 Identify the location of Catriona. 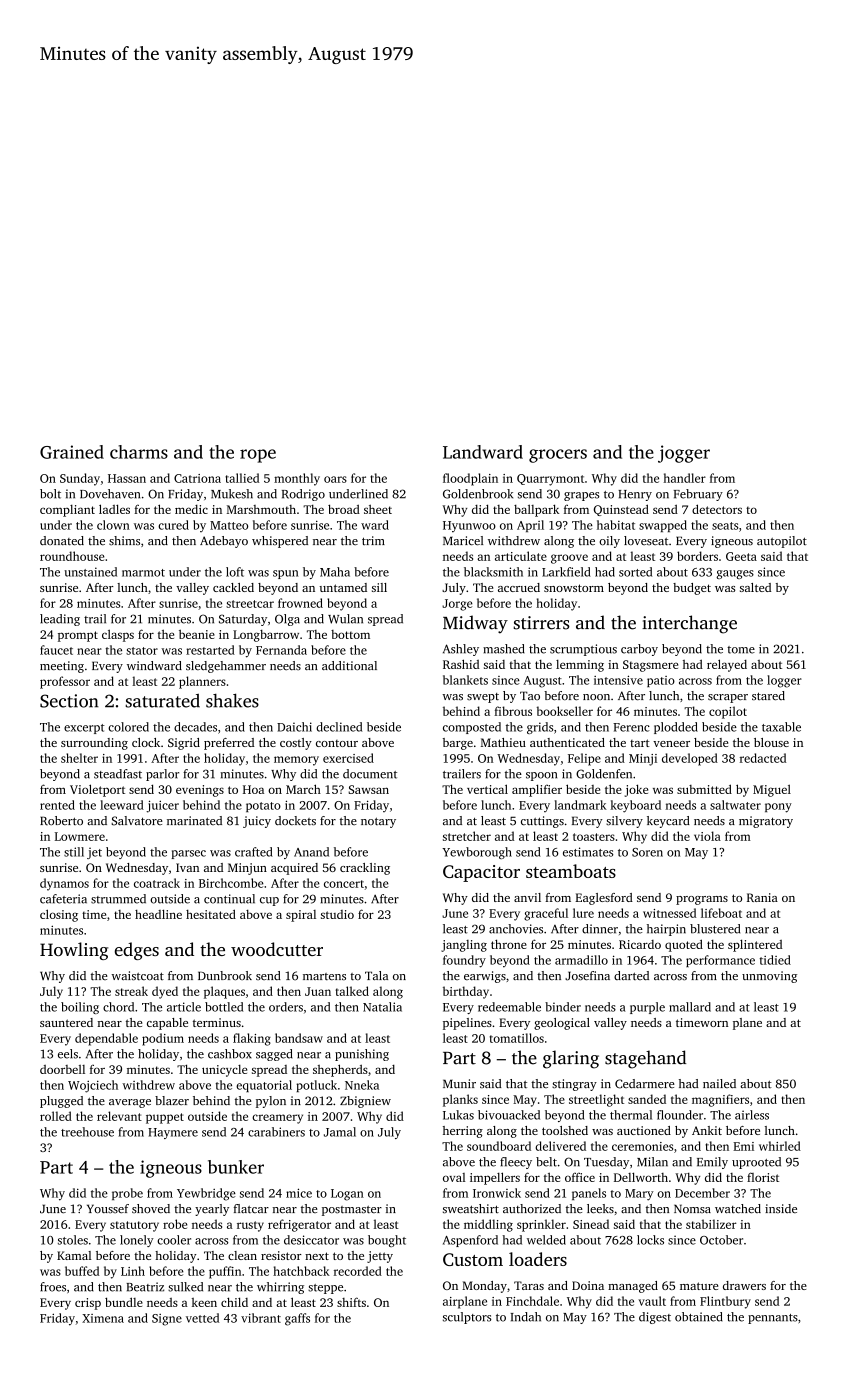
(197, 478).
